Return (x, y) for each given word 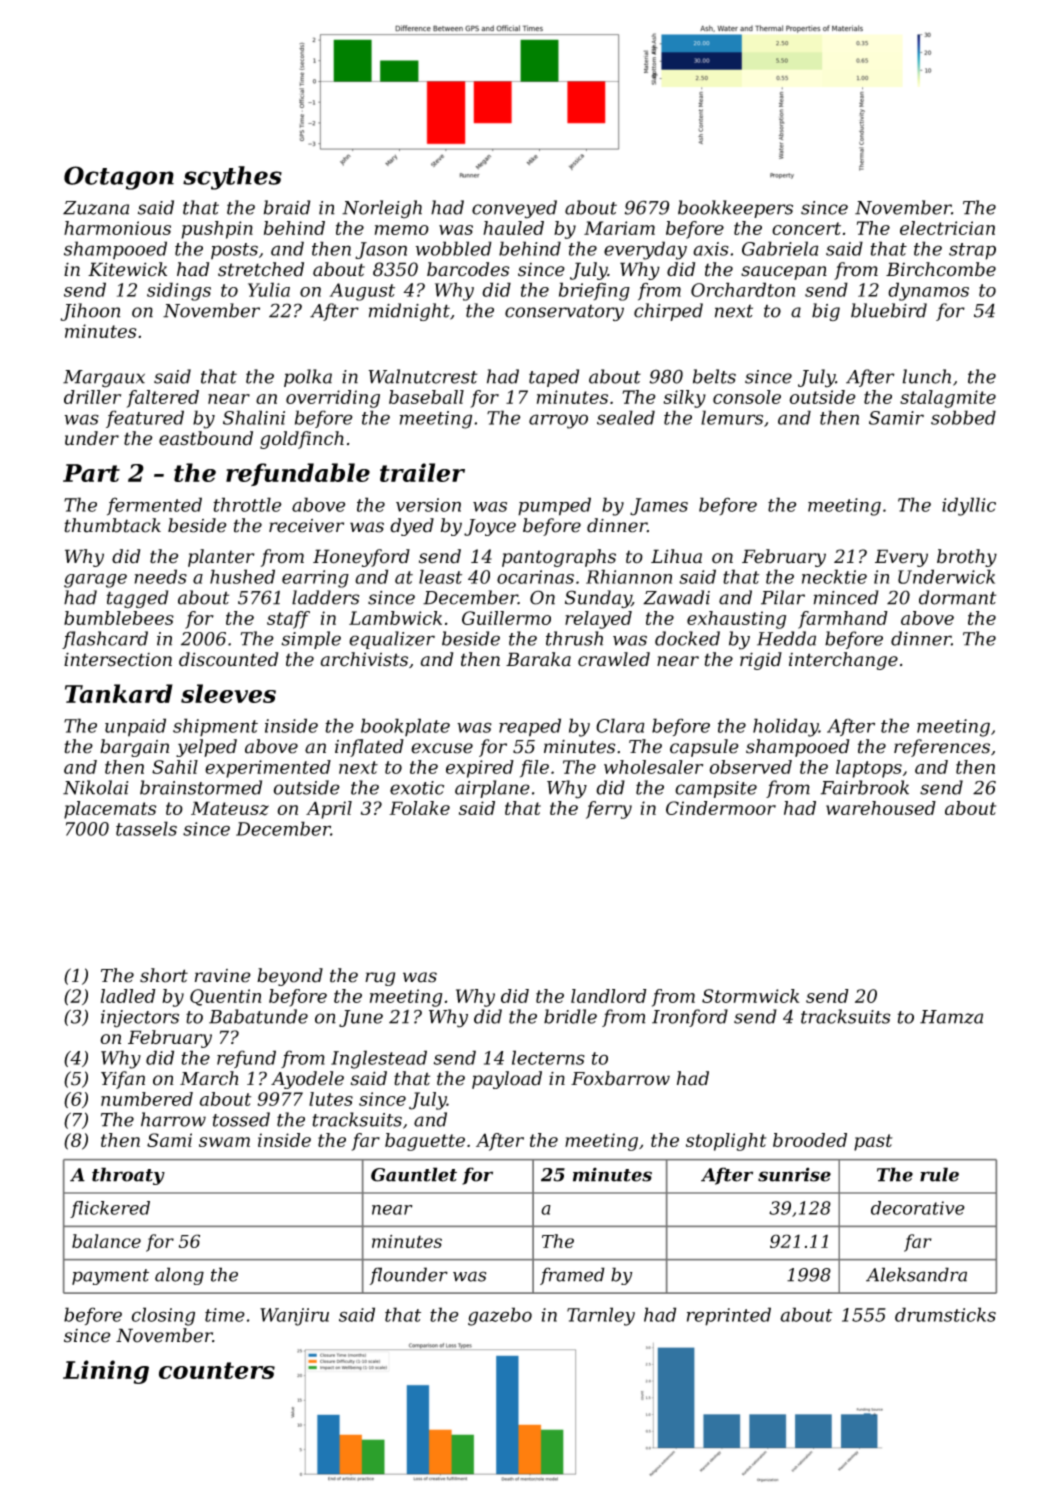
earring (315, 579)
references (942, 748)
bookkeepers (735, 209)
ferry (609, 810)
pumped (554, 506)
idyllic (969, 506)
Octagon (119, 178)
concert (806, 228)
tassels (146, 828)
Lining (106, 1372)
